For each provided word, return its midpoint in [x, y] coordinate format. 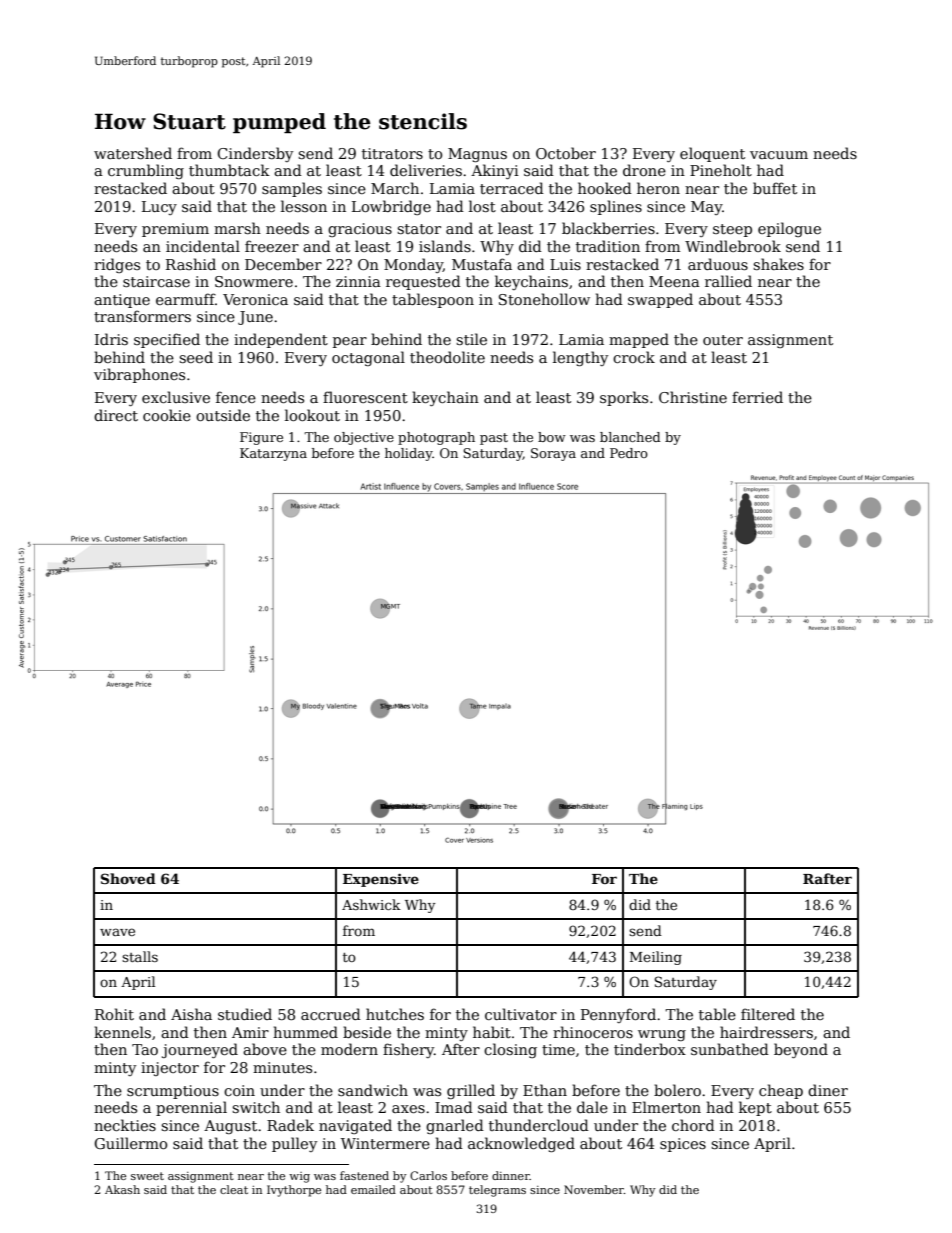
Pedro [629, 453]
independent [281, 340]
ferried [757, 397]
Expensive [381, 880]
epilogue [789, 229]
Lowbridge [391, 207]
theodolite [447, 357]
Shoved [128, 878]
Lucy [159, 208]
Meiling [656, 958]
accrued [331, 1014]
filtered [768, 1014]
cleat [234, 1189]
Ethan [545, 1090]
